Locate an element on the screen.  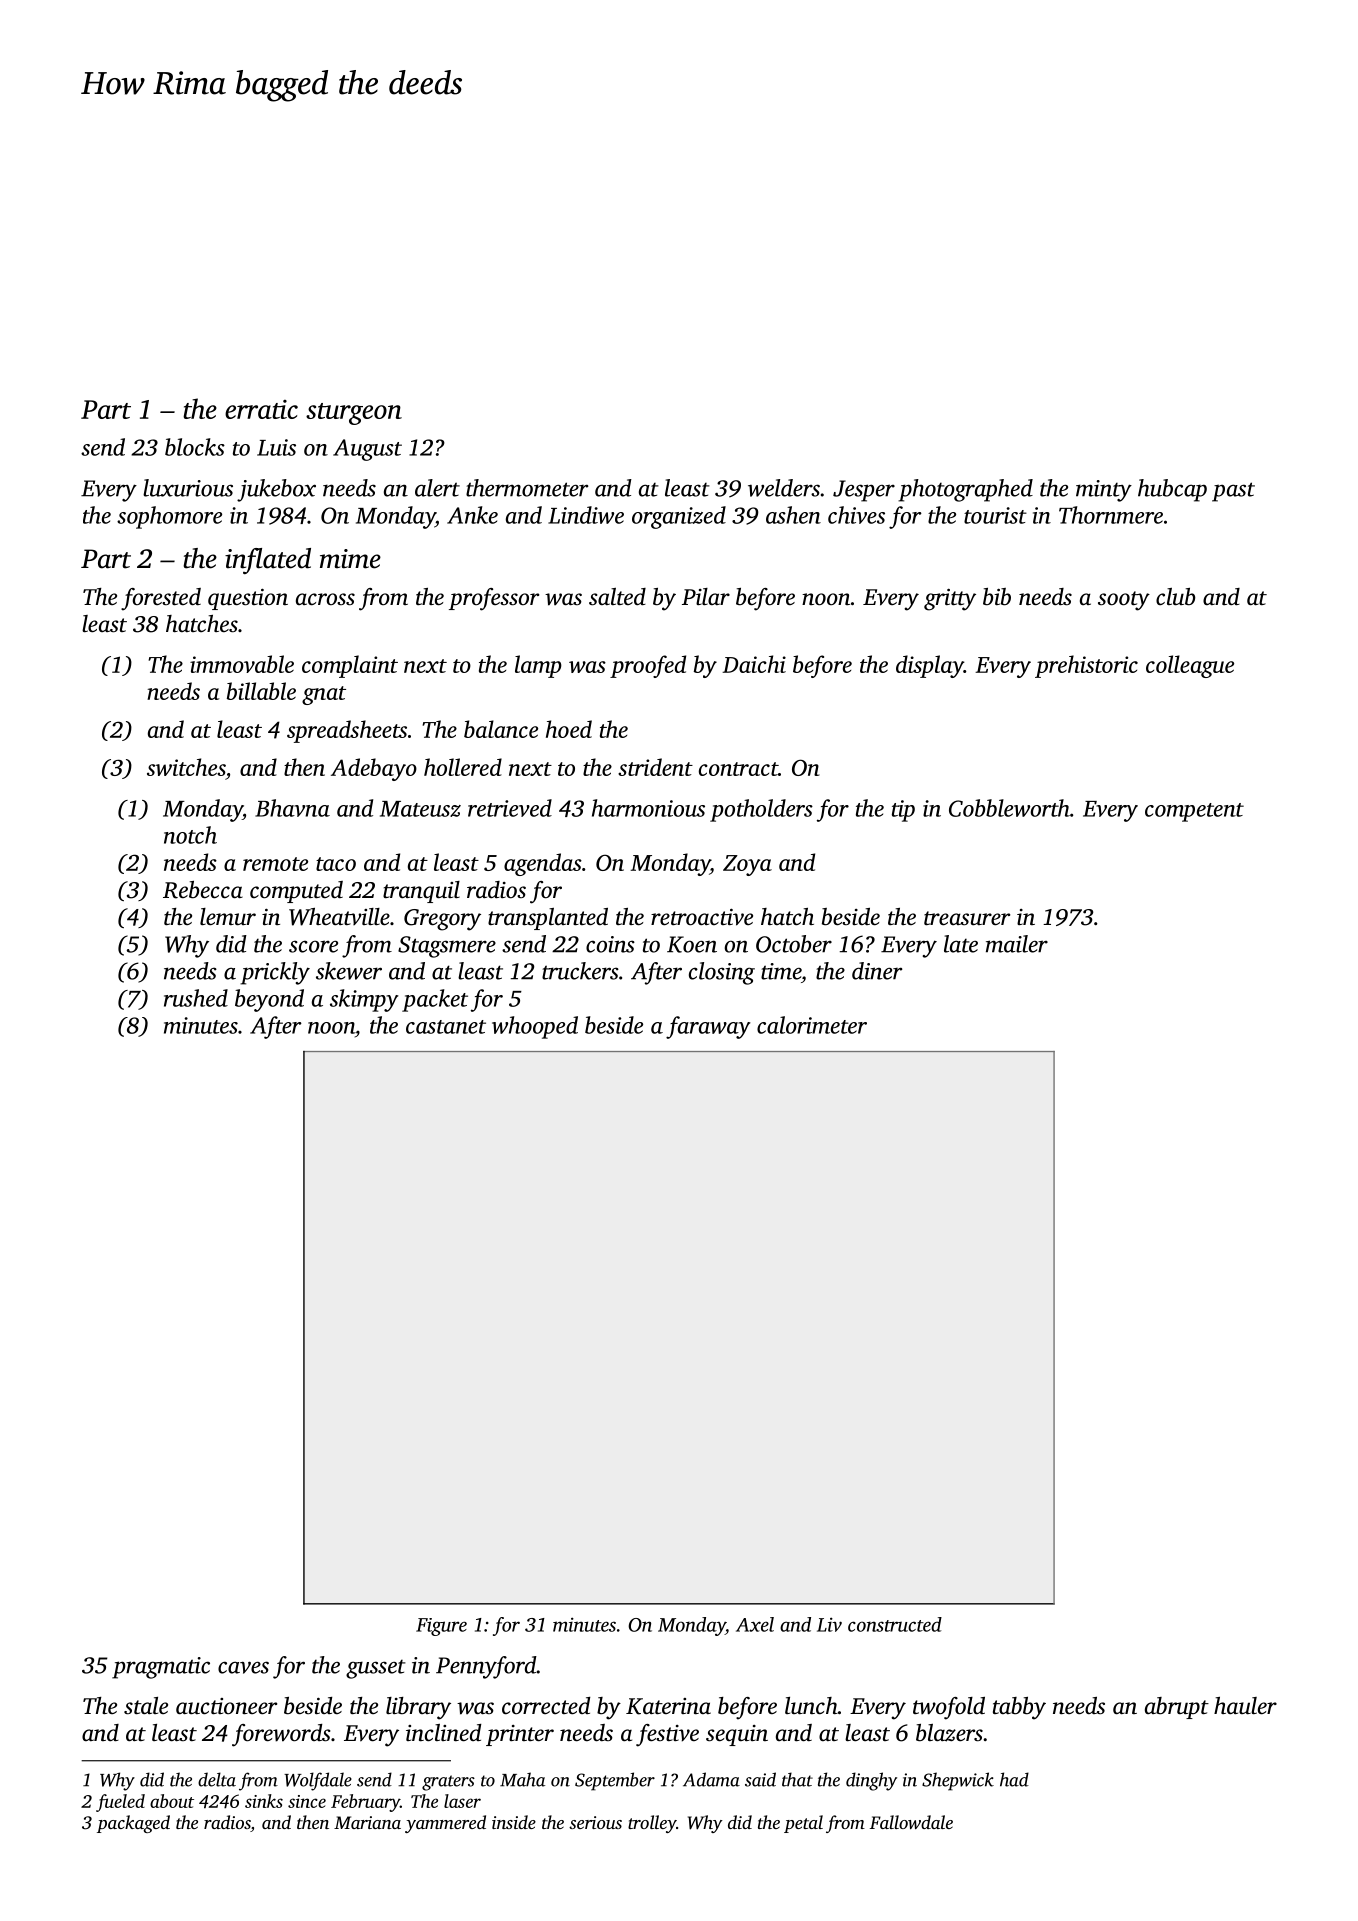
rushed is located at coordinates (196, 998).
